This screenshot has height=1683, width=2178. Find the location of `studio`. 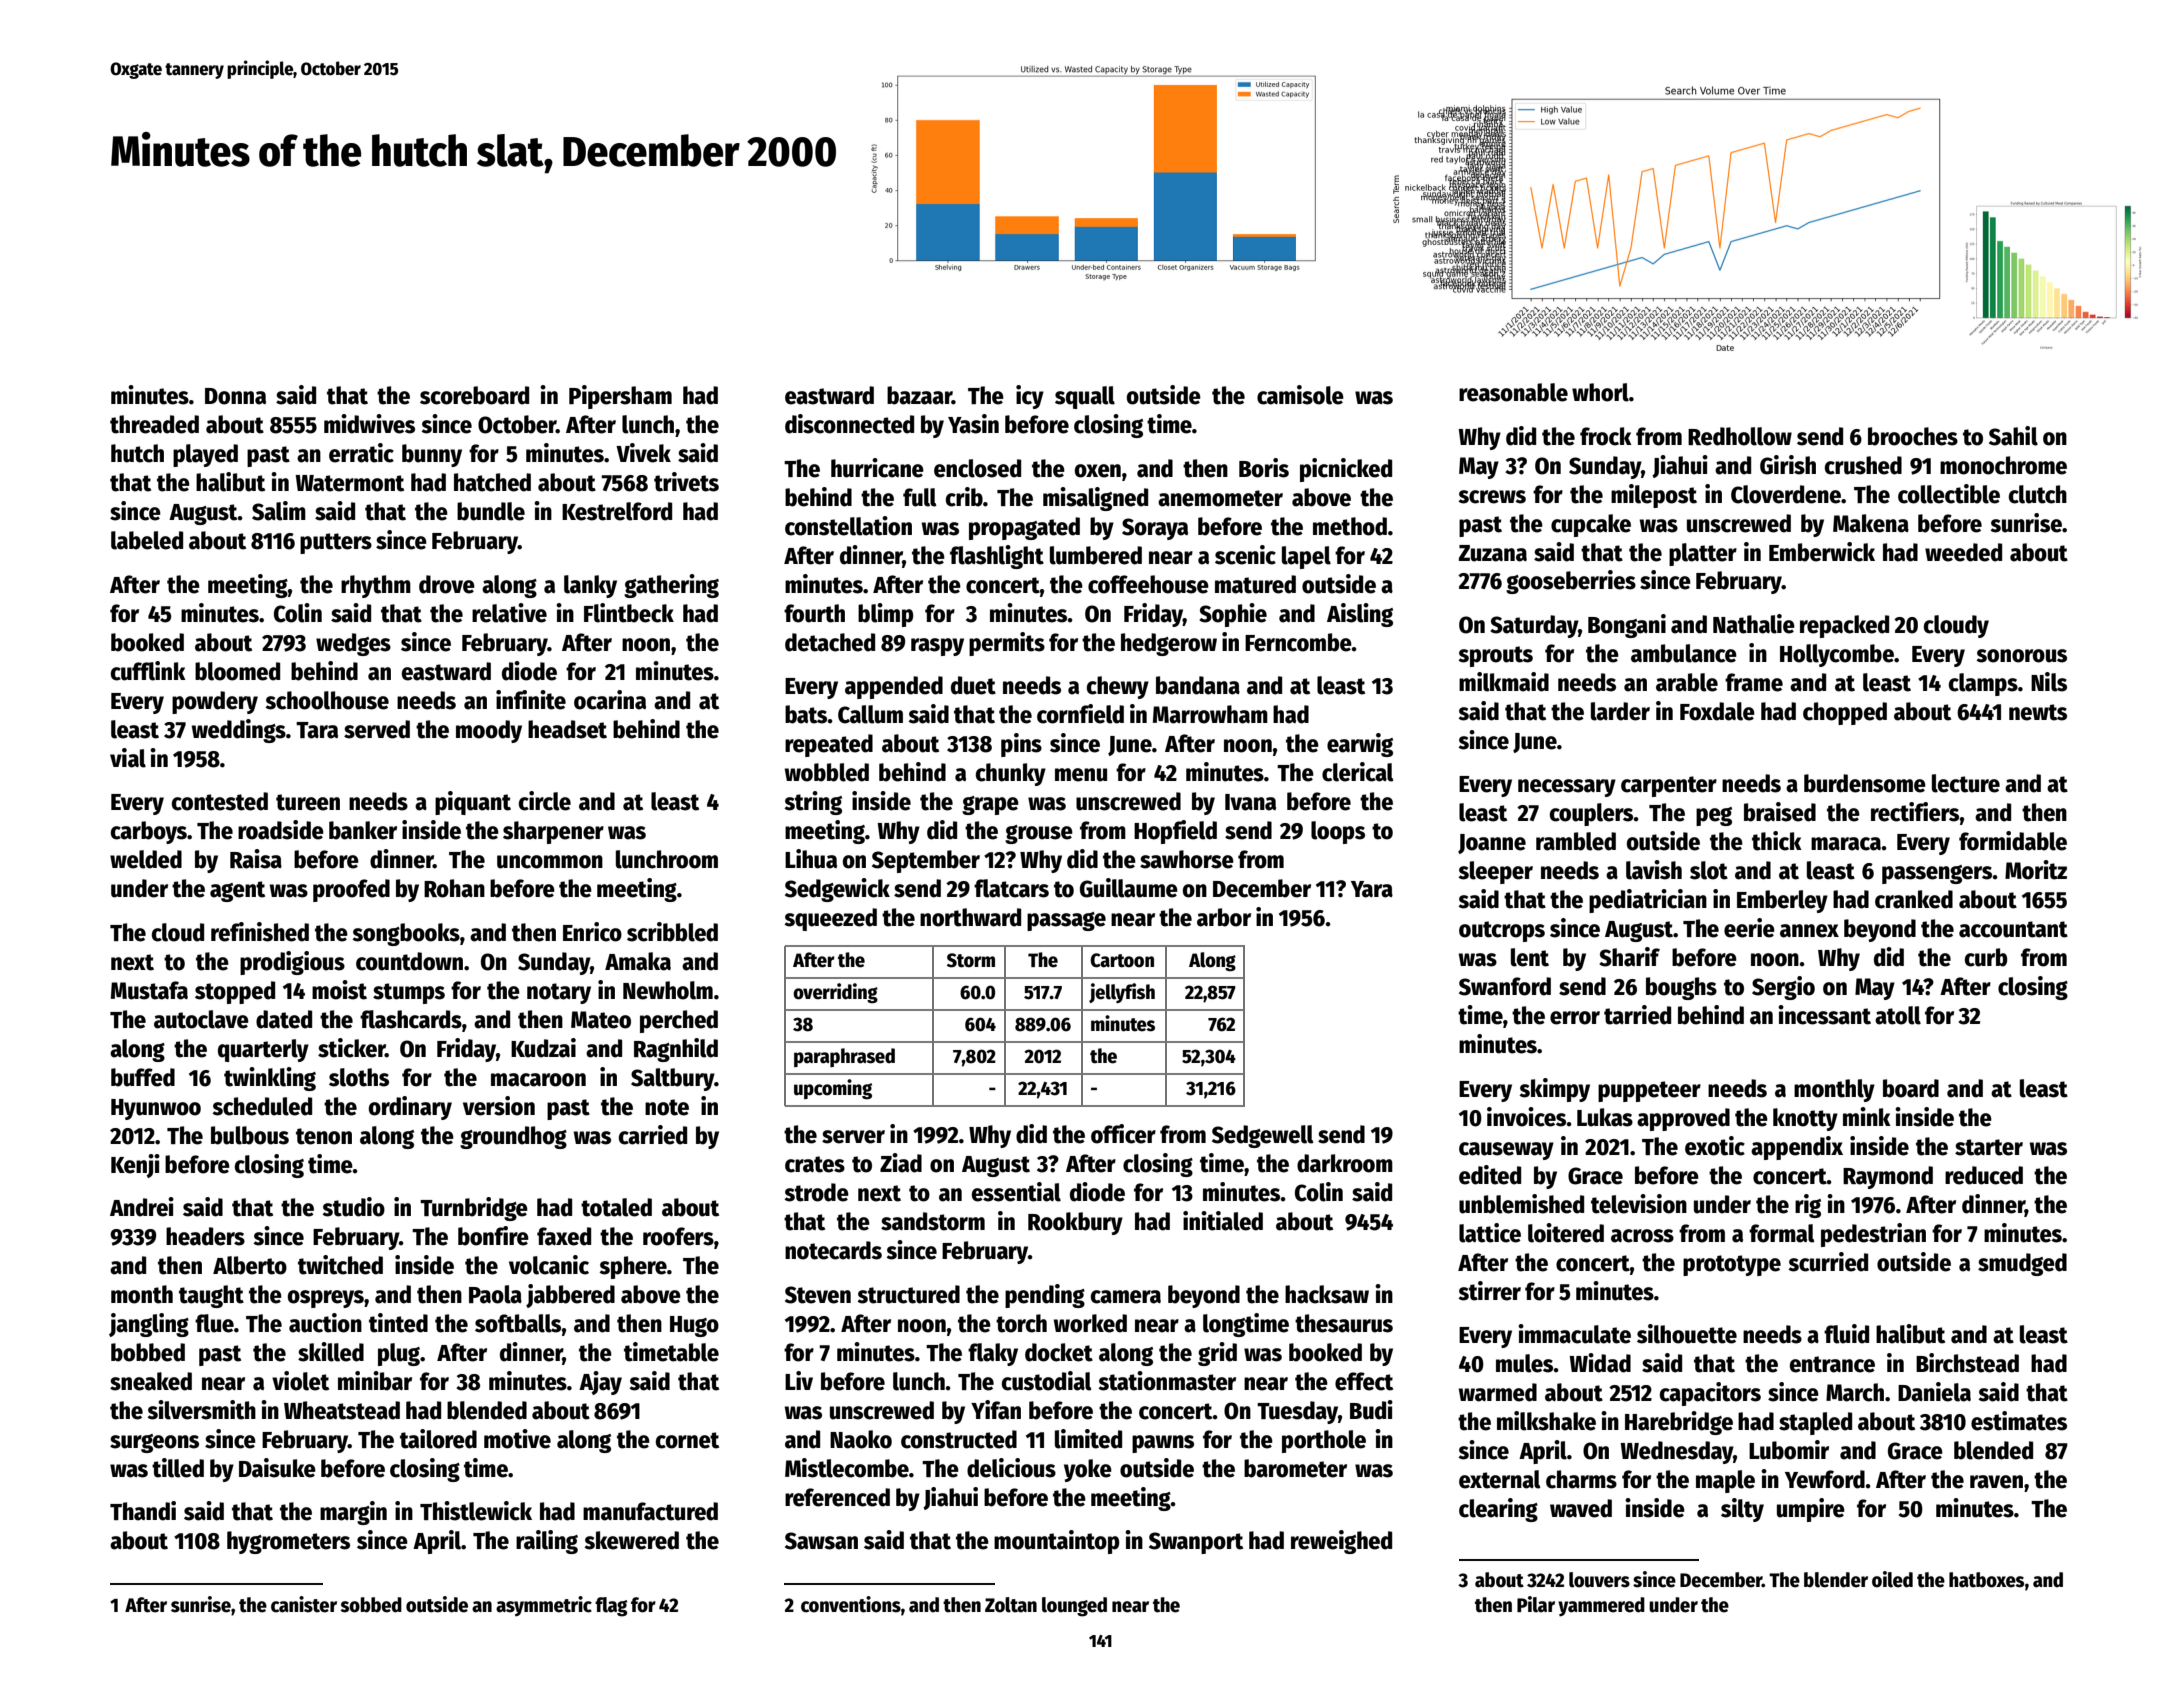

studio is located at coordinates (353, 1207).
